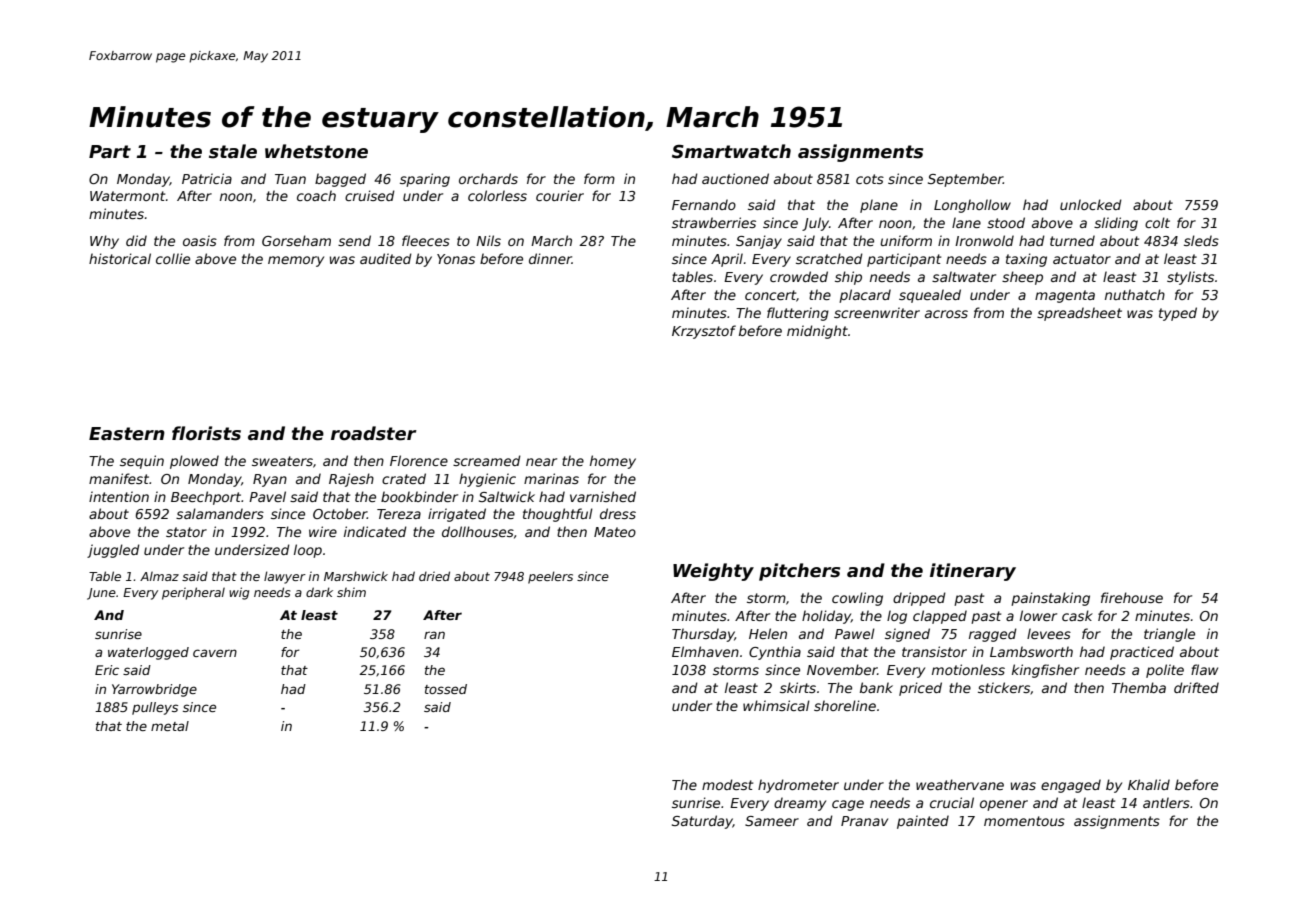 The width and height of the document is (1308, 924). What do you see at coordinates (186, 532) in the document?
I see `stator` at bounding box center [186, 532].
